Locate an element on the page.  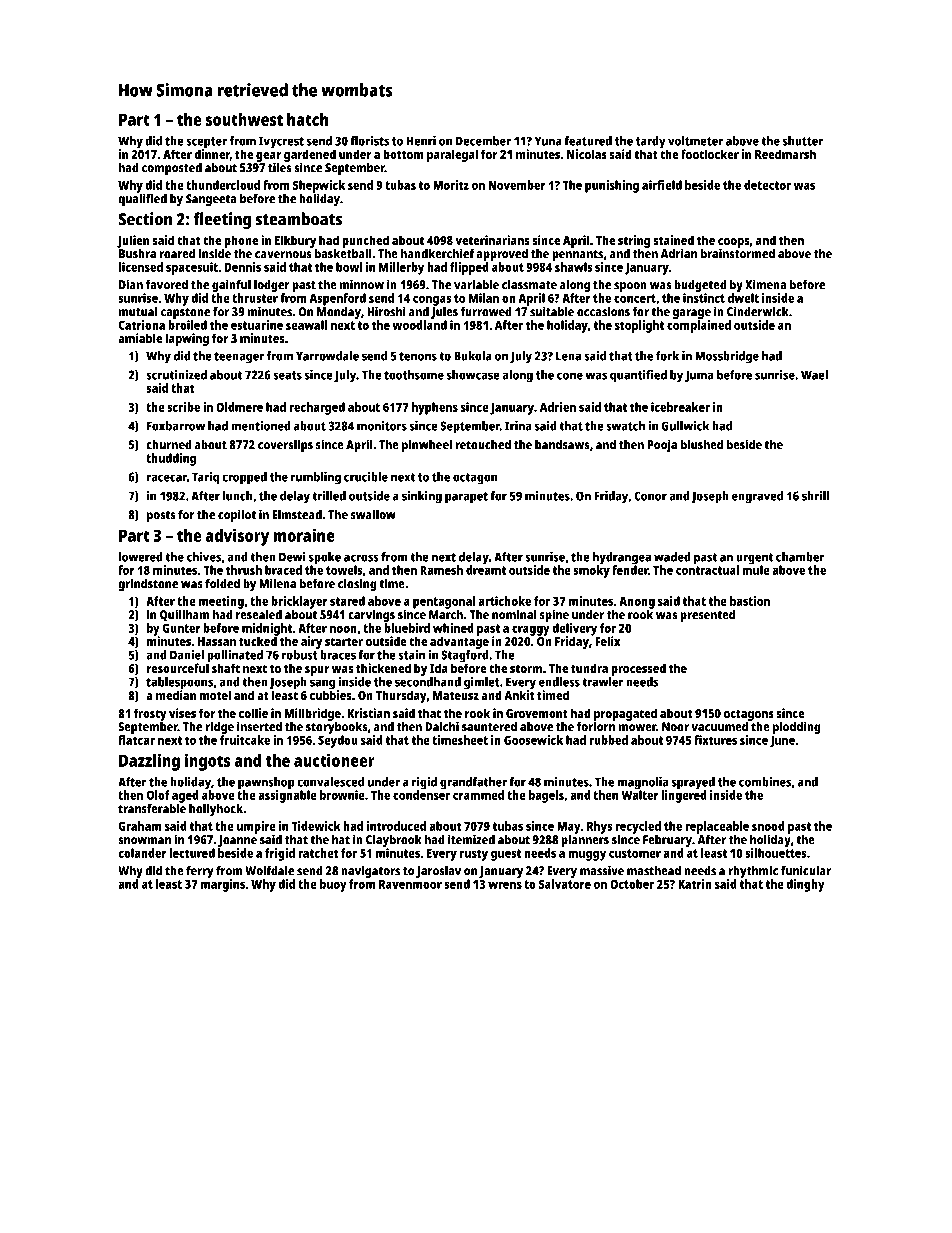
chamber is located at coordinates (800, 557).
